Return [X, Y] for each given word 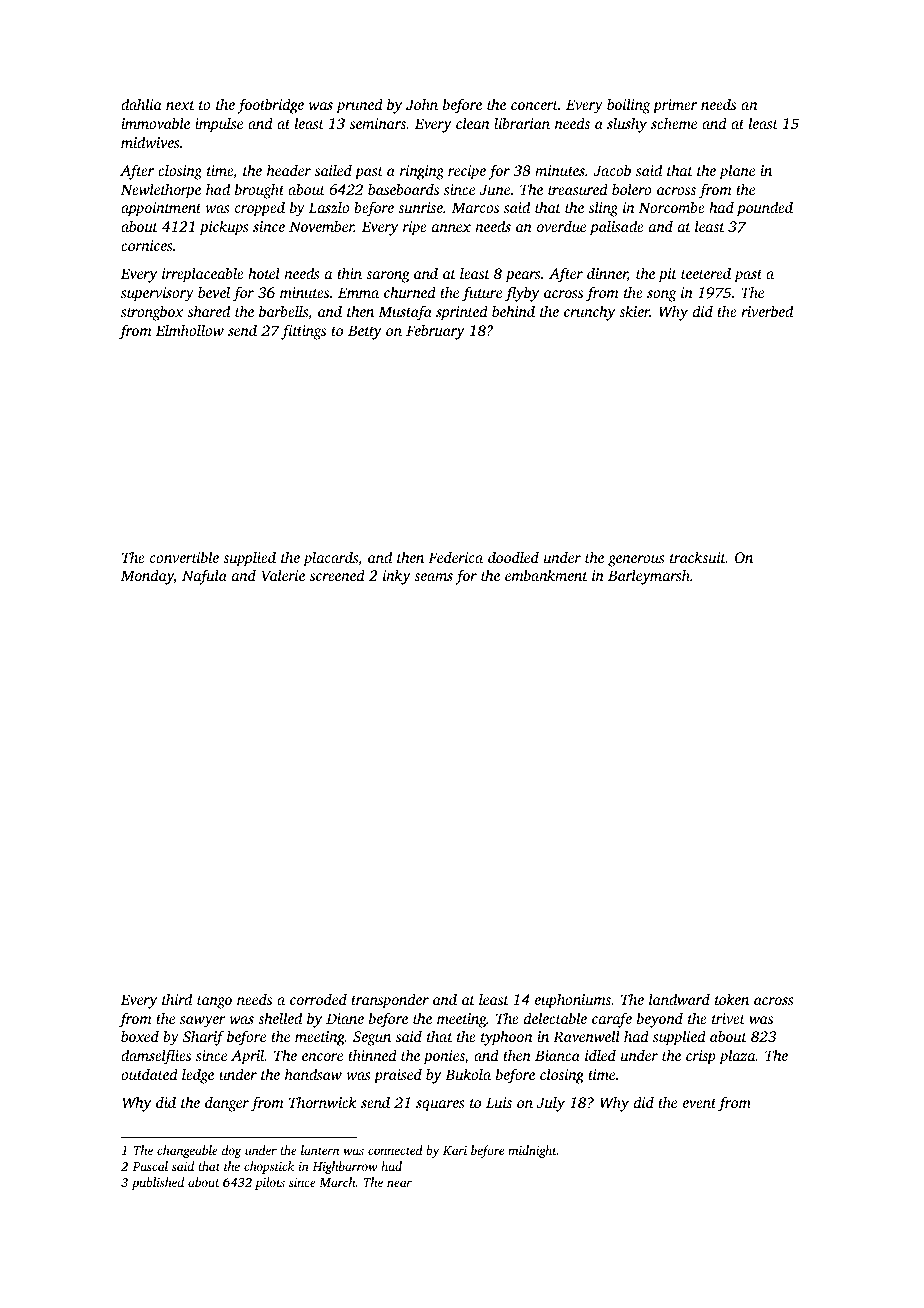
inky [396, 577]
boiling [628, 106]
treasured [578, 189]
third [177, 999]
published [157, 1183]
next [180, 105]
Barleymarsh [649, 577]
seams [433, 577]
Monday [147, 577]
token [732, 999]
